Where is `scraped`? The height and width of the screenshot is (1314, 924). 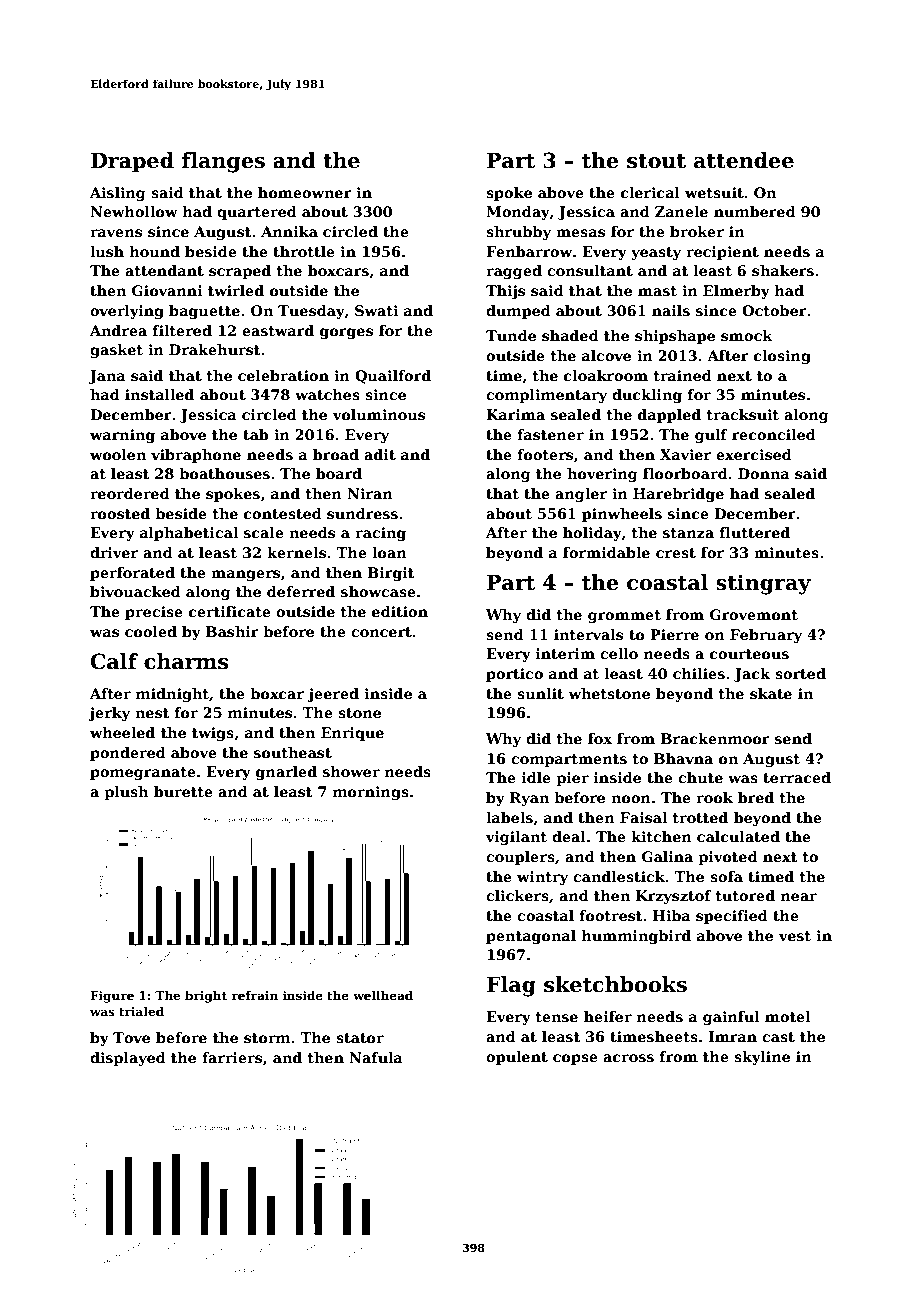 scraped is located at coordinates (240, 272).
